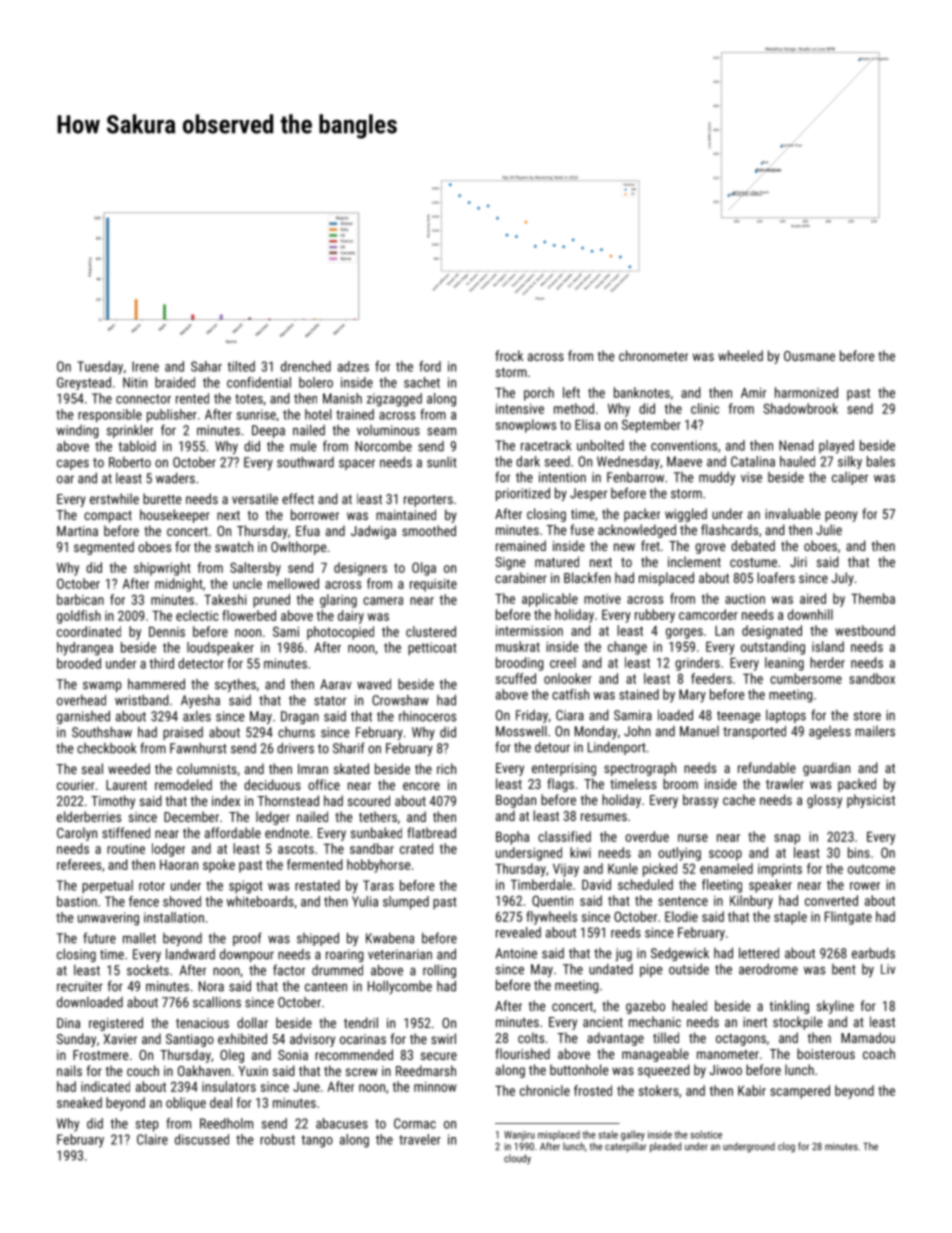 The width and height of the screenshot is (952, 1233). I want to click on wheeled, so click(740, 355).
